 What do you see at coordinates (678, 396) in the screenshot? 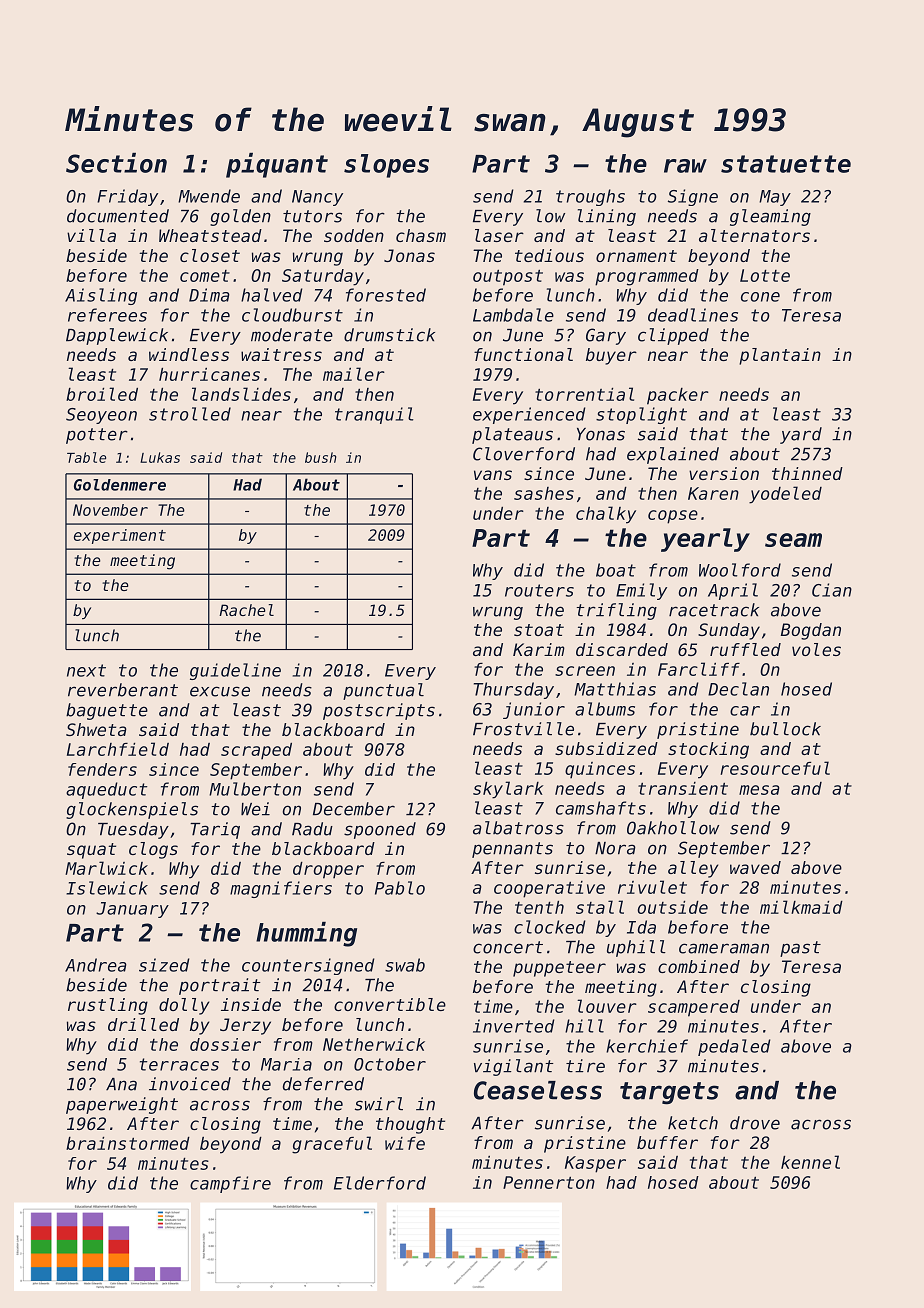
I see `packer` at bounding box center [678, 396].
